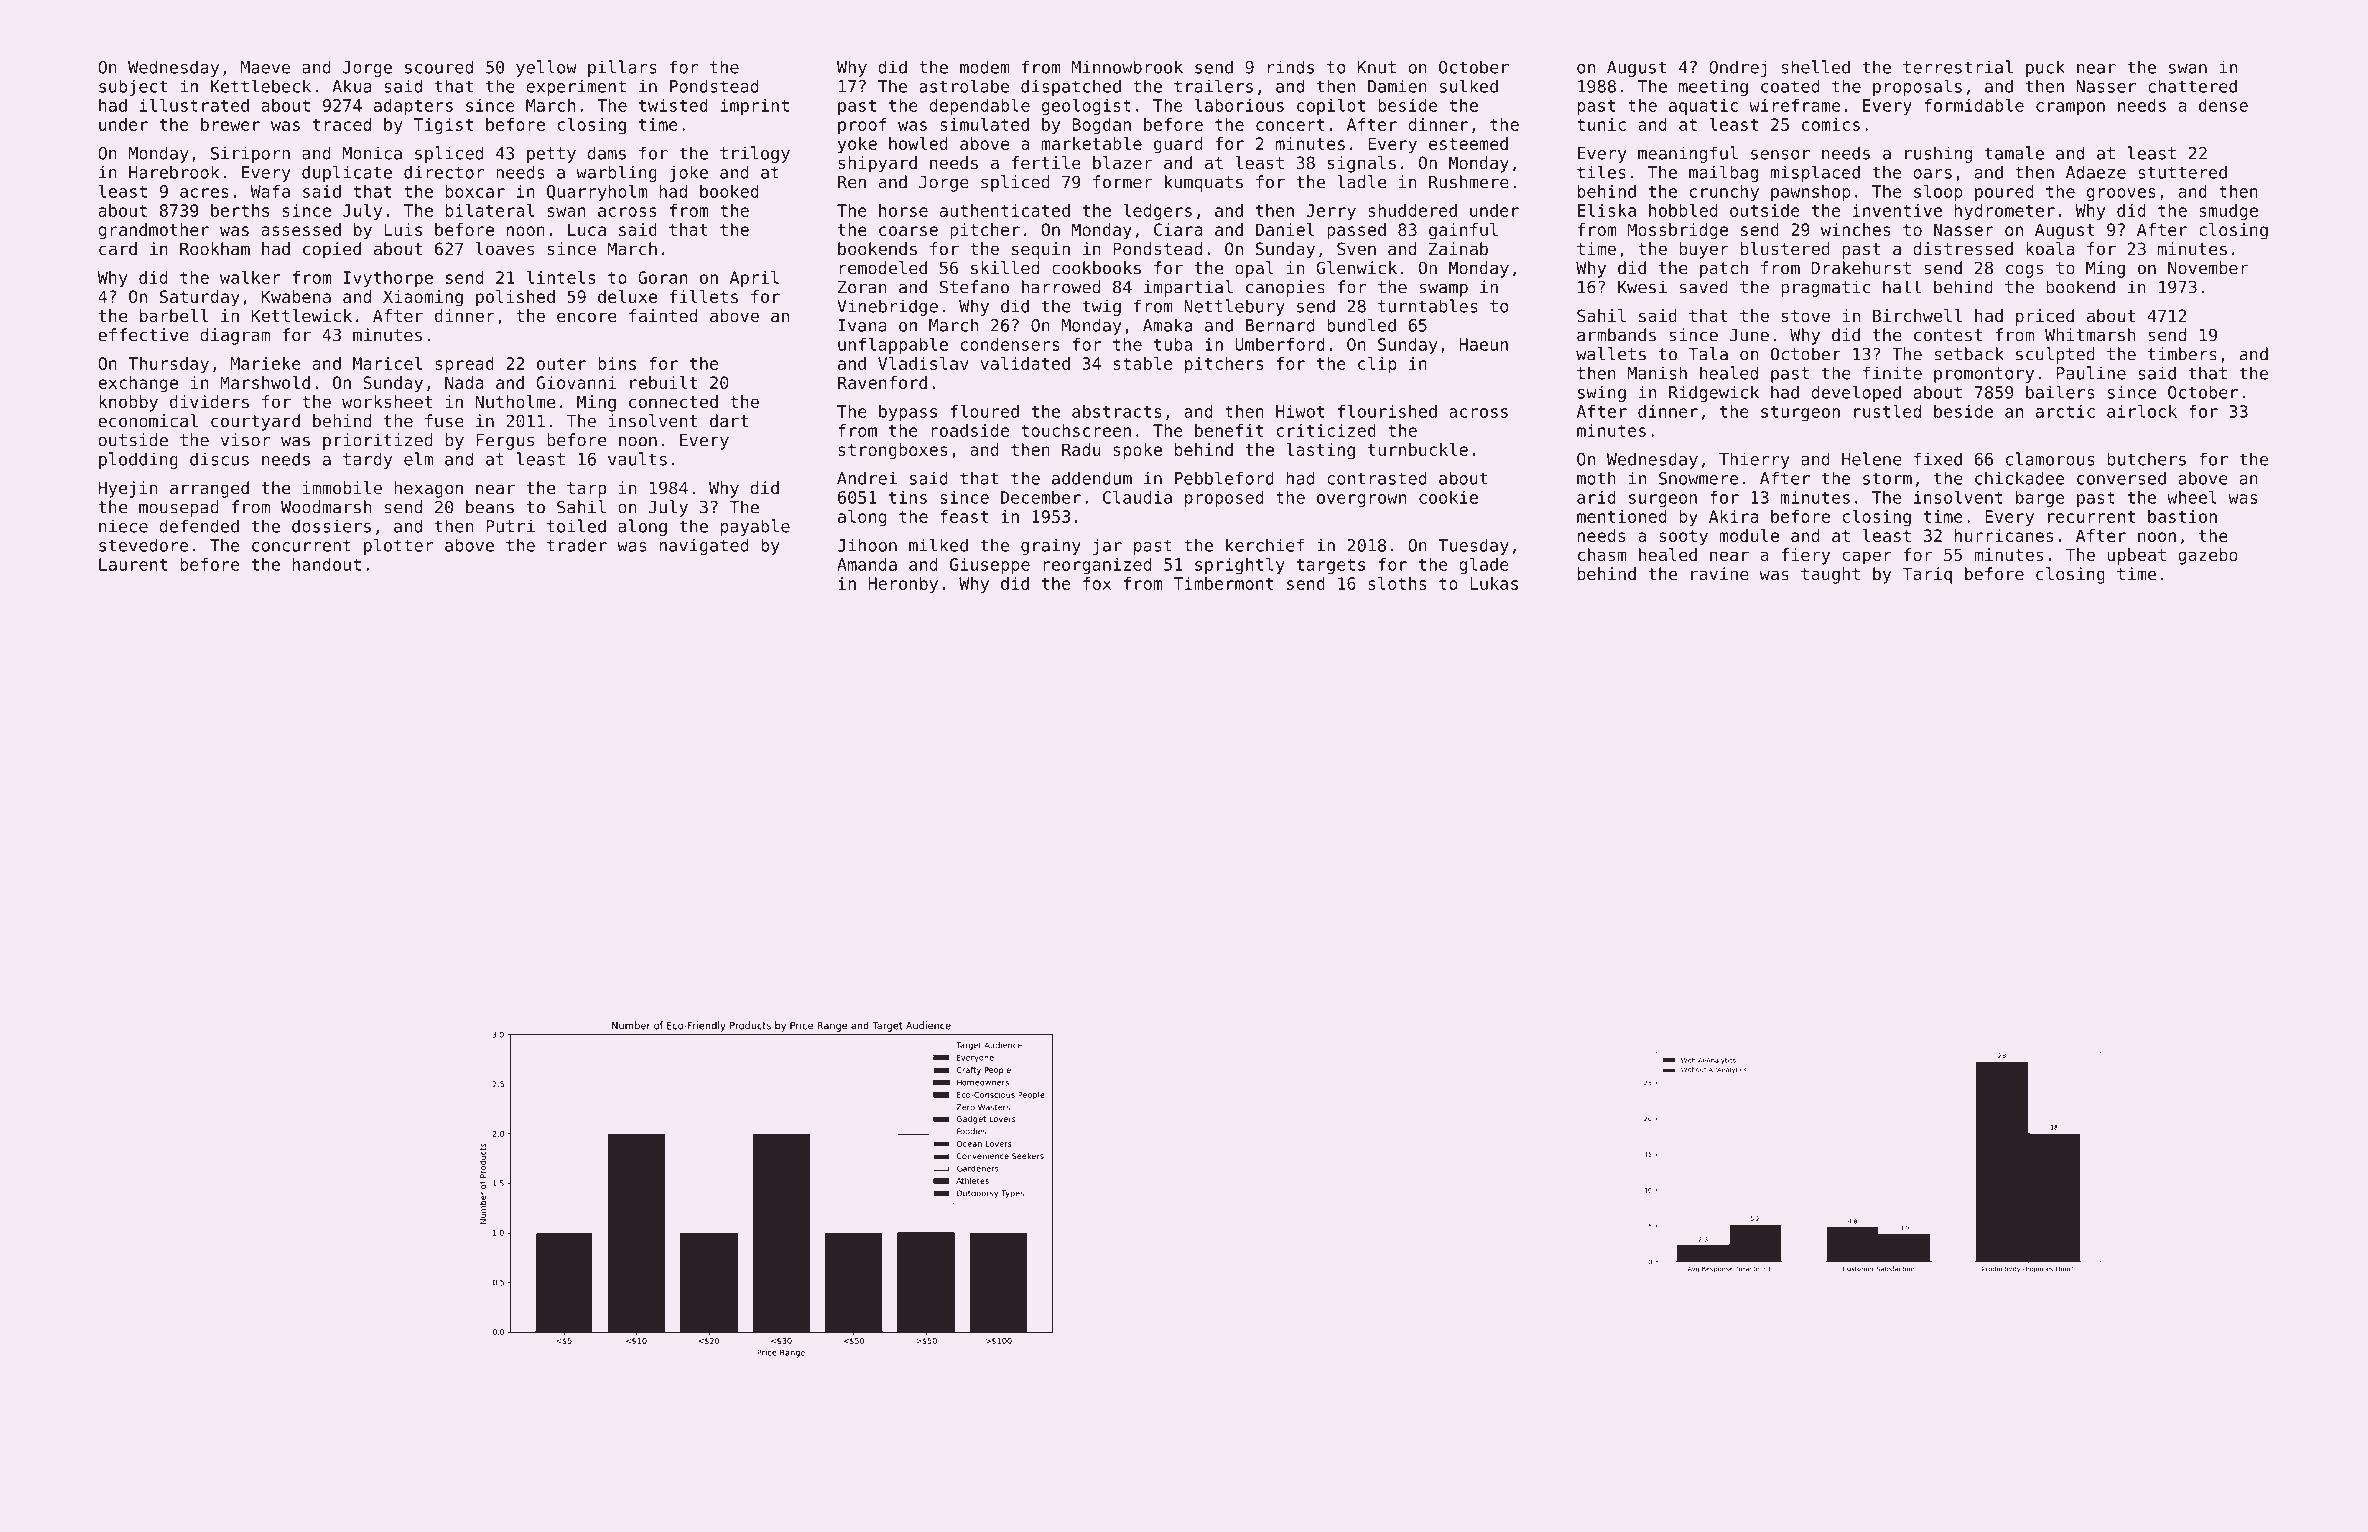  What do you see at coordinates (2228, 212) in the document?
I see `smudge` at bounding box center [2228, 212].
